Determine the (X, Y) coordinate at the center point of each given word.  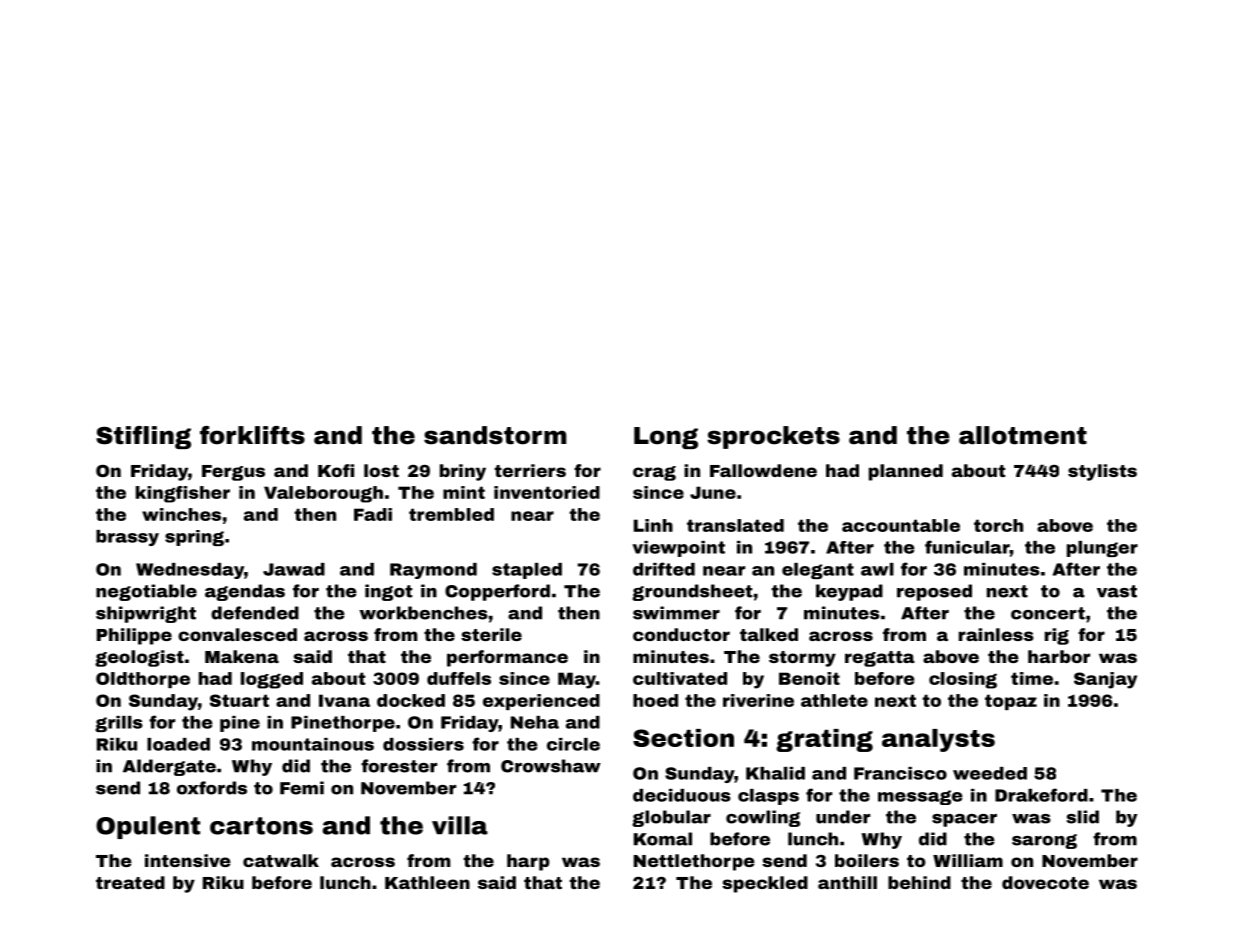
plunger (1102, 549)
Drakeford (1041, 795)
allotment (1023, 435)
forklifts (252, 435)
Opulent (148, 827)
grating (824, 740)
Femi (302, 788)
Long (666, 438)
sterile (491, 634)
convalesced (237, 634)
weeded (990, 773)
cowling (763, 818)
